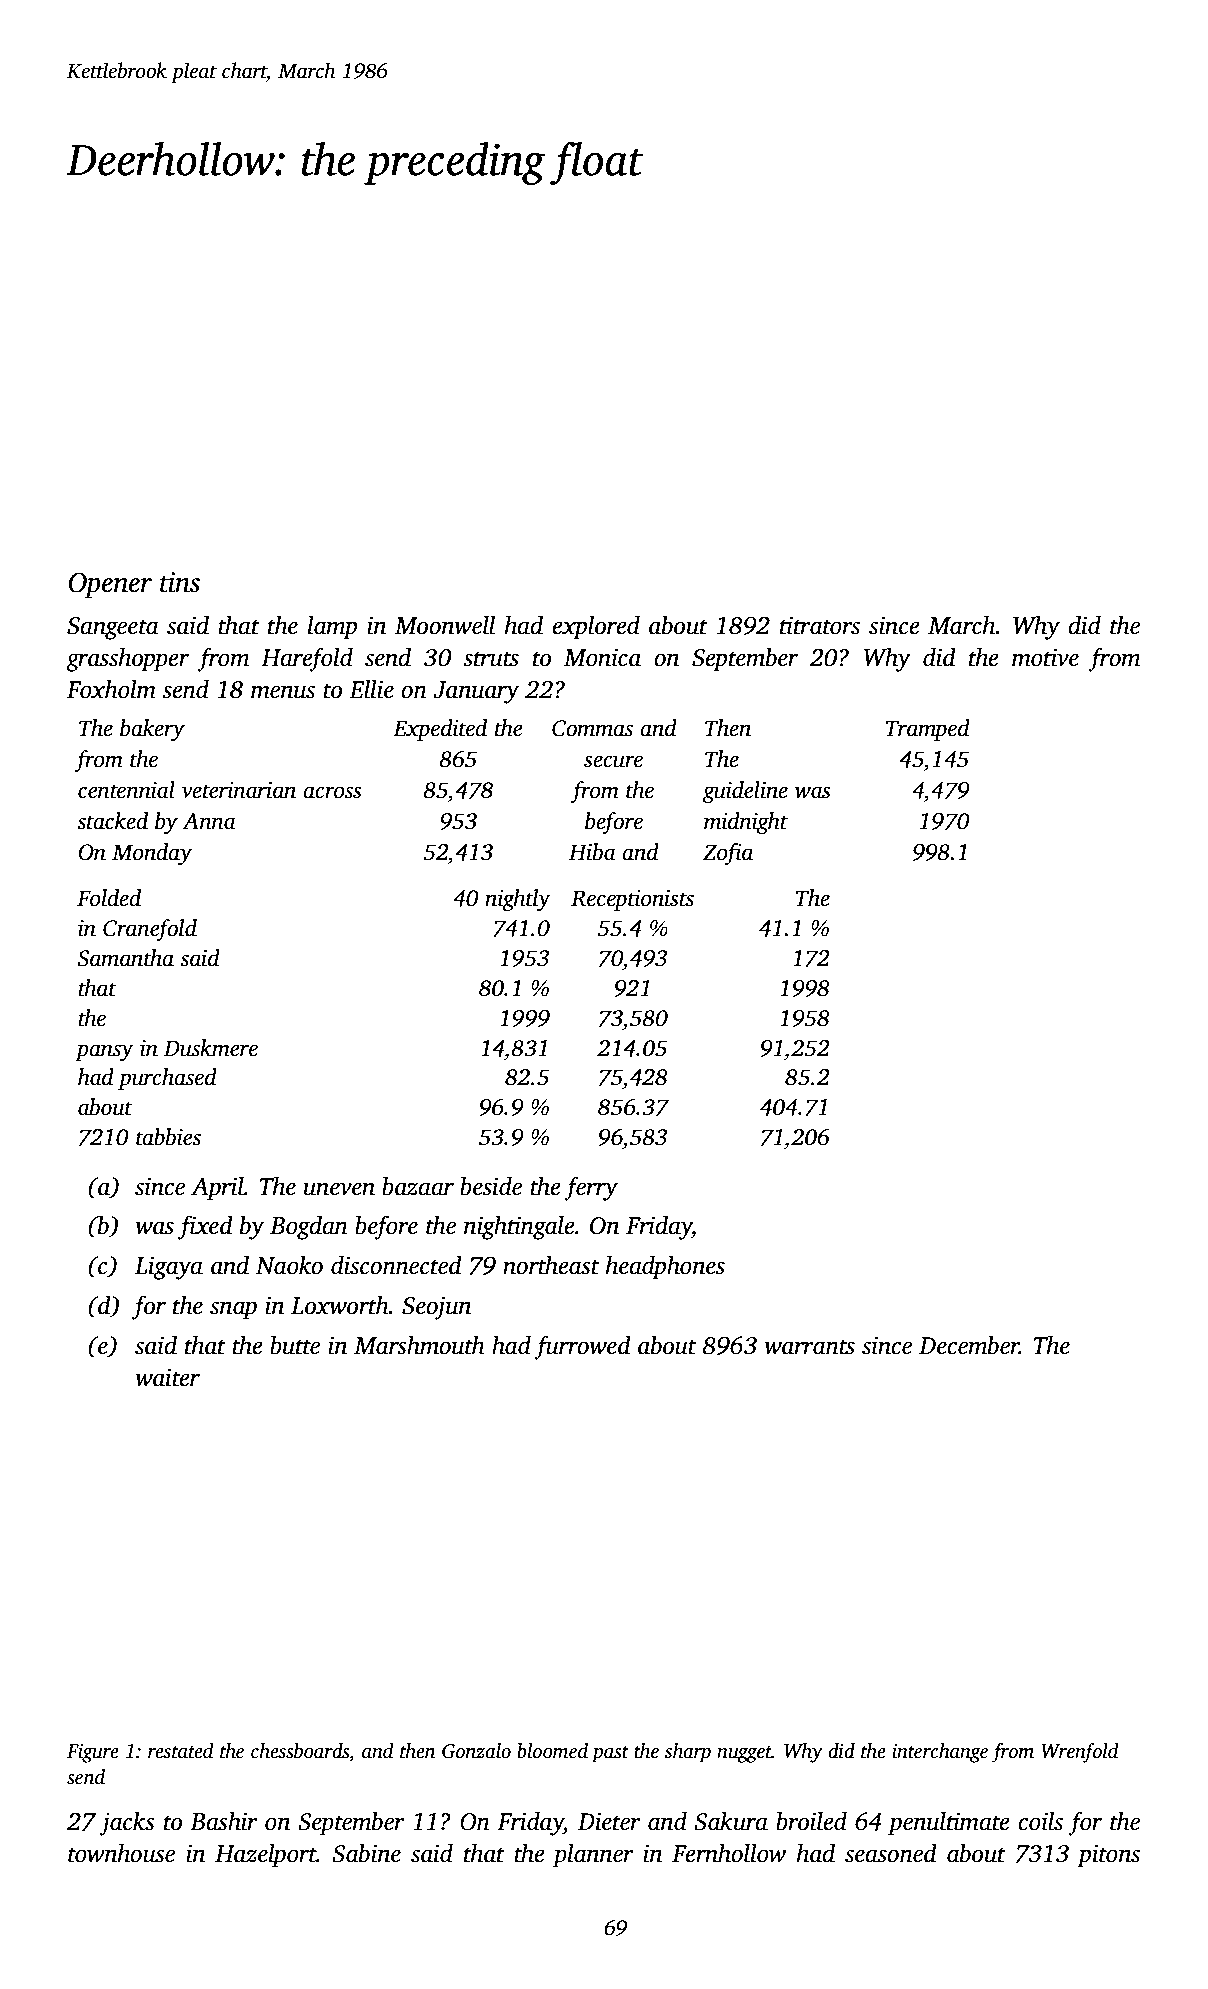 This page has height=1989, width=1208. What do you see at coordinates (582, 1347) in the page?
I see `furrowed` at bounding box center [582, 1347].
